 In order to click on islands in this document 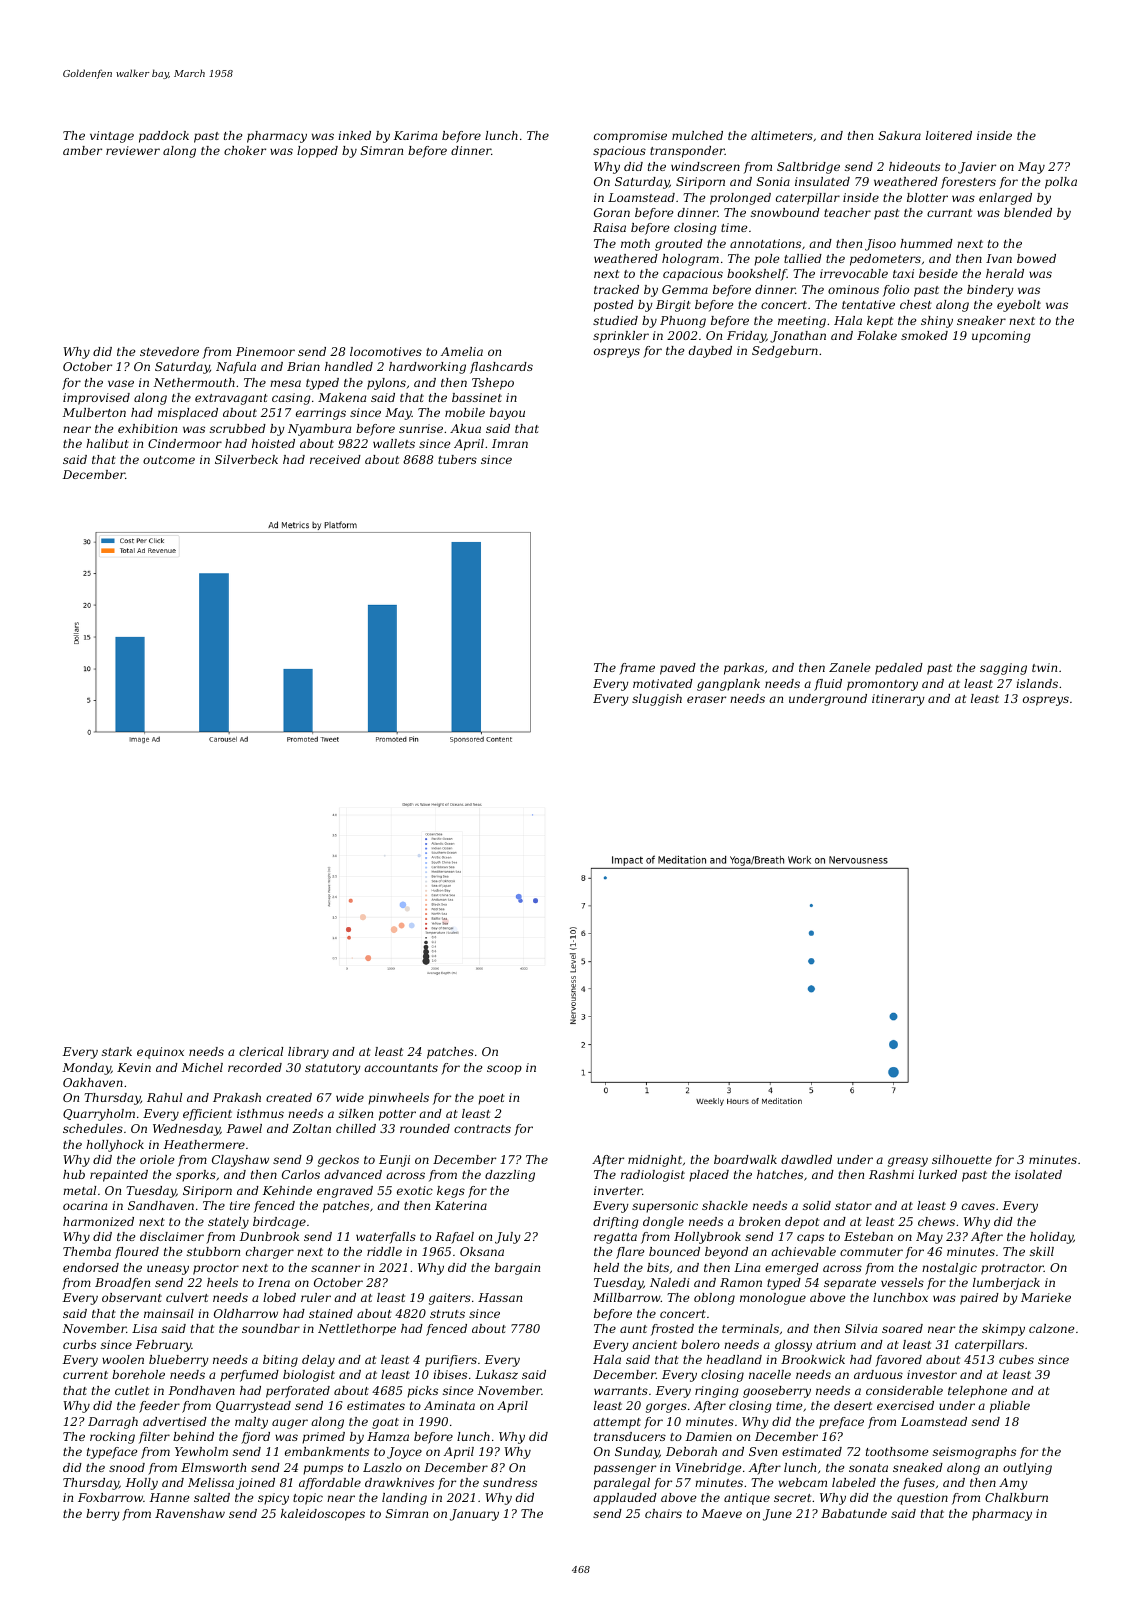, I will do `click(1037, 683)`.
